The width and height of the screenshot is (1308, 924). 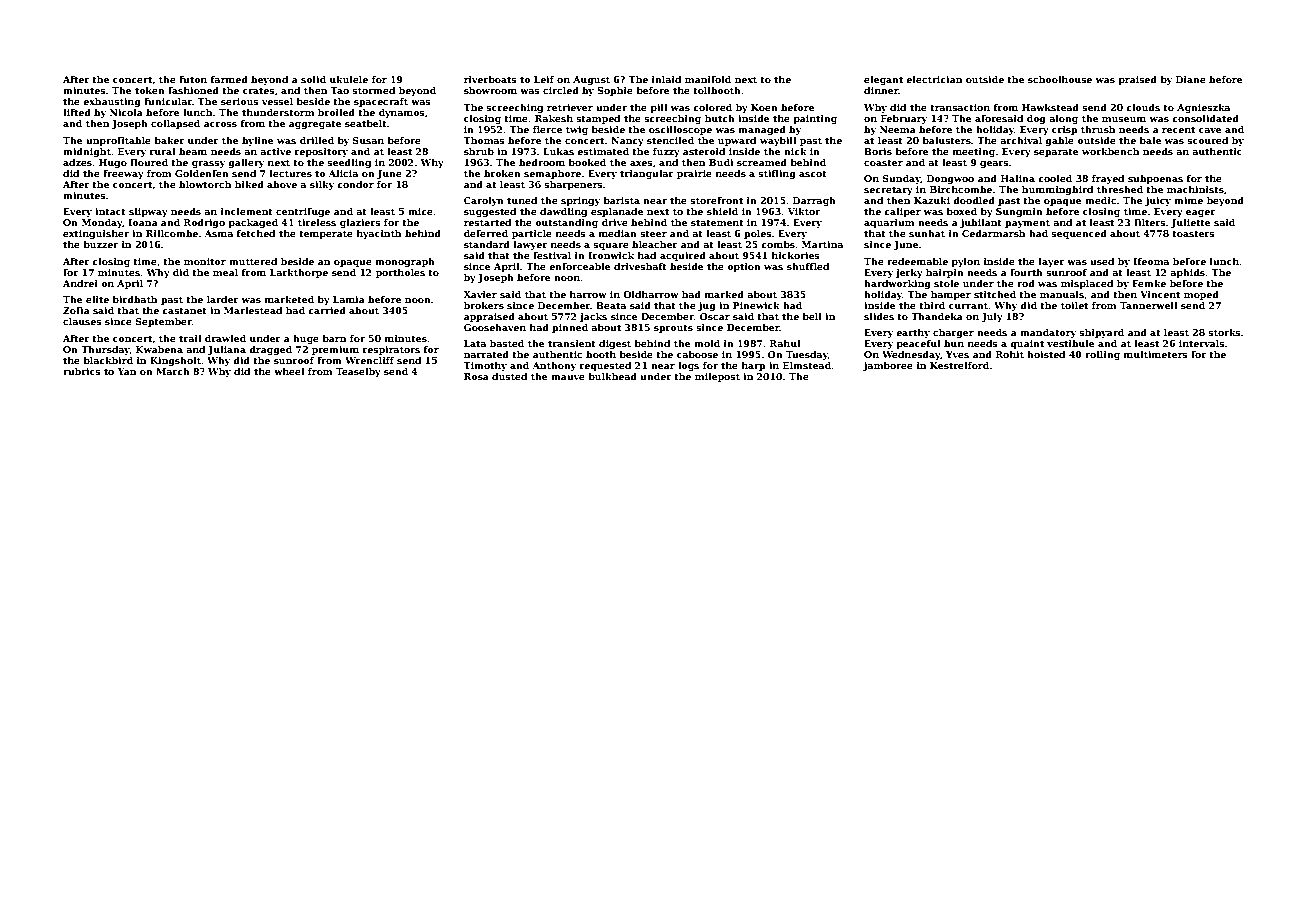 I want to click on sprouts, so click(x=673, y=329).
